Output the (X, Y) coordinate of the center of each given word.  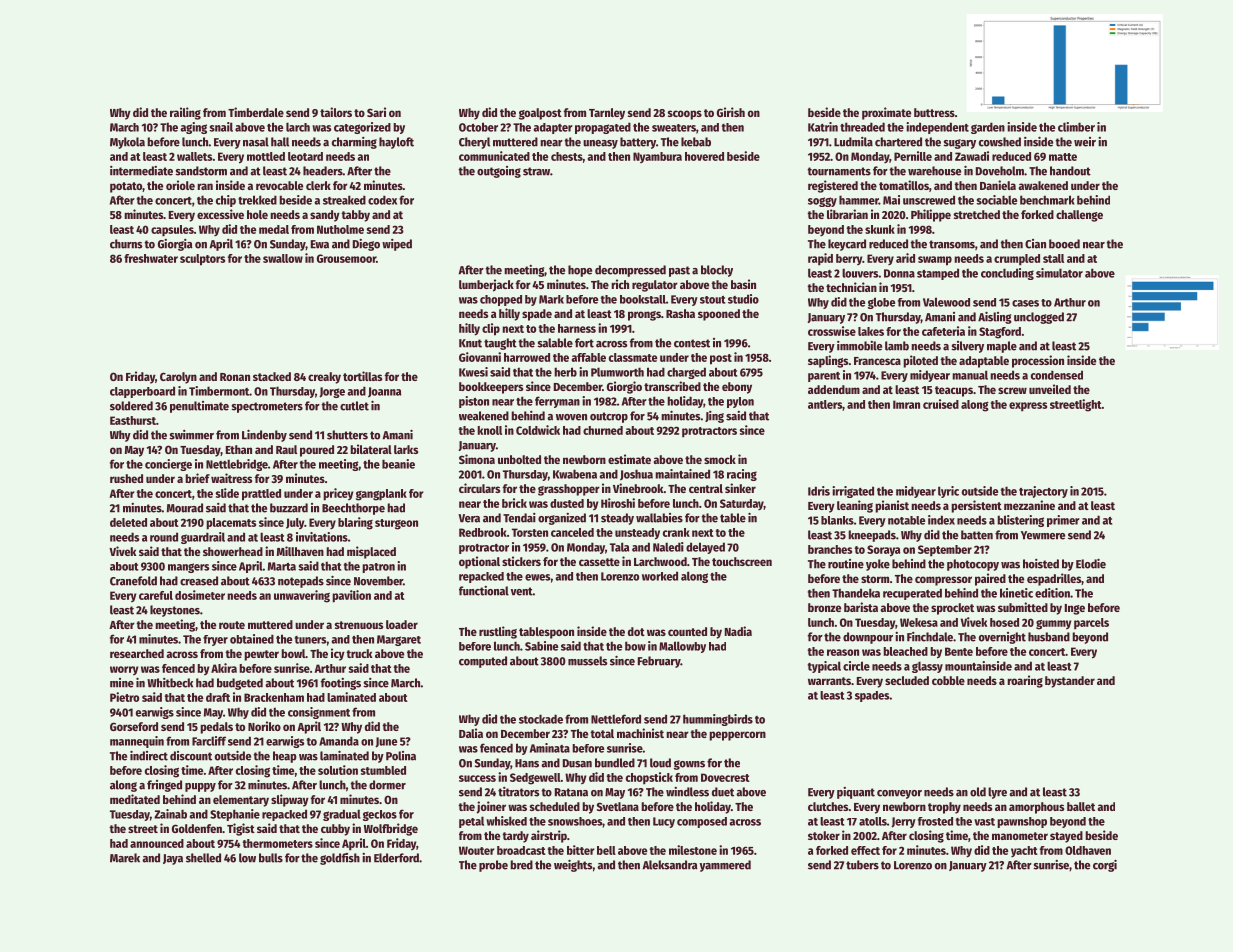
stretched (977, 214)
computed (483, 662)
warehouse (934, 171)
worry (124, 670)
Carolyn (178, 378)
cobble (948, 680)
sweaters (674, 128)
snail (221, 127)
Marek (125, 858)
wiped (397, 245)
